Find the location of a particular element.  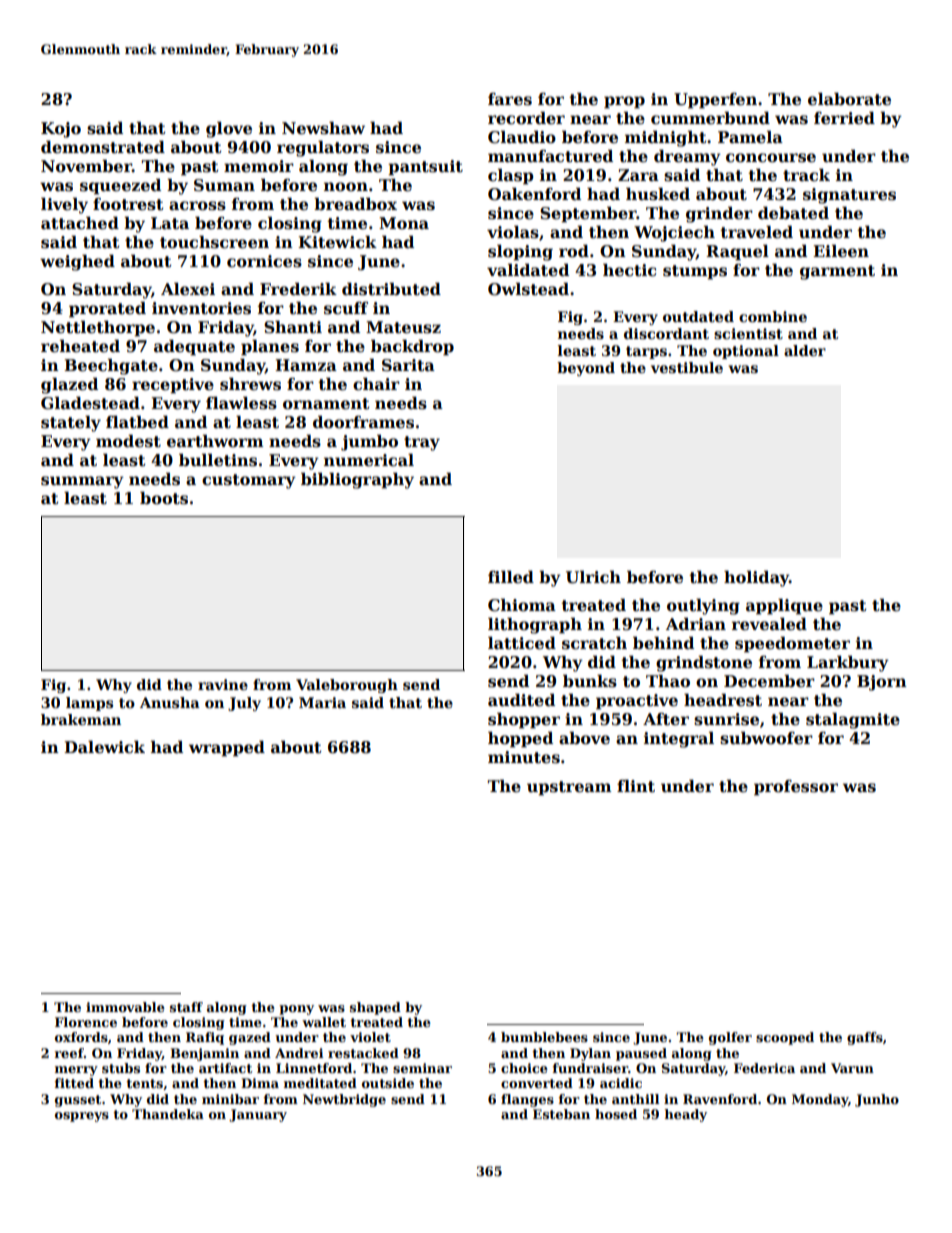

prop is located at coordinates (624, 102).
